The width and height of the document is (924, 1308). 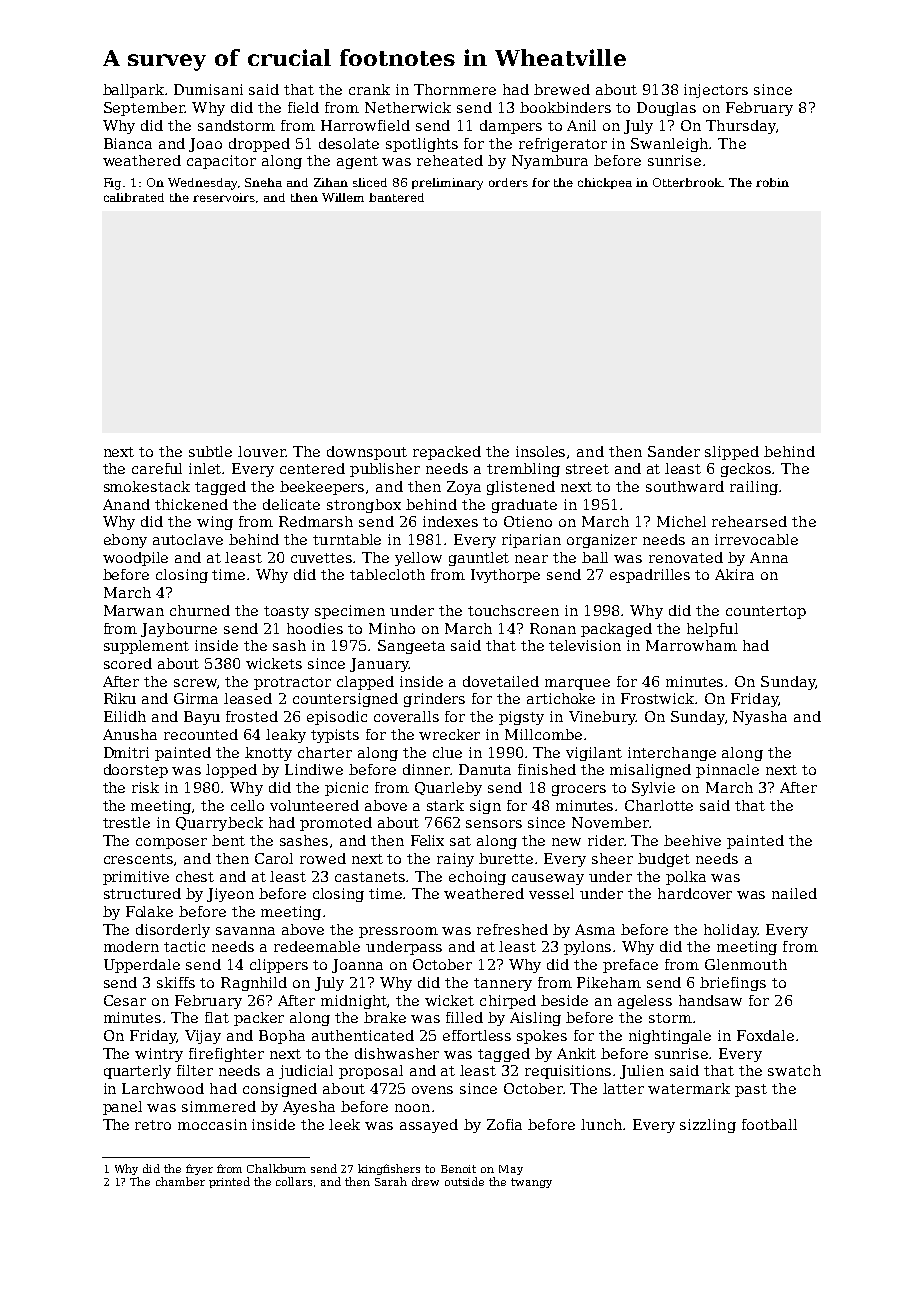 What do you see at coordinates (262, 451) in the document?
I see `louver` at bounding box center [262, 451].
